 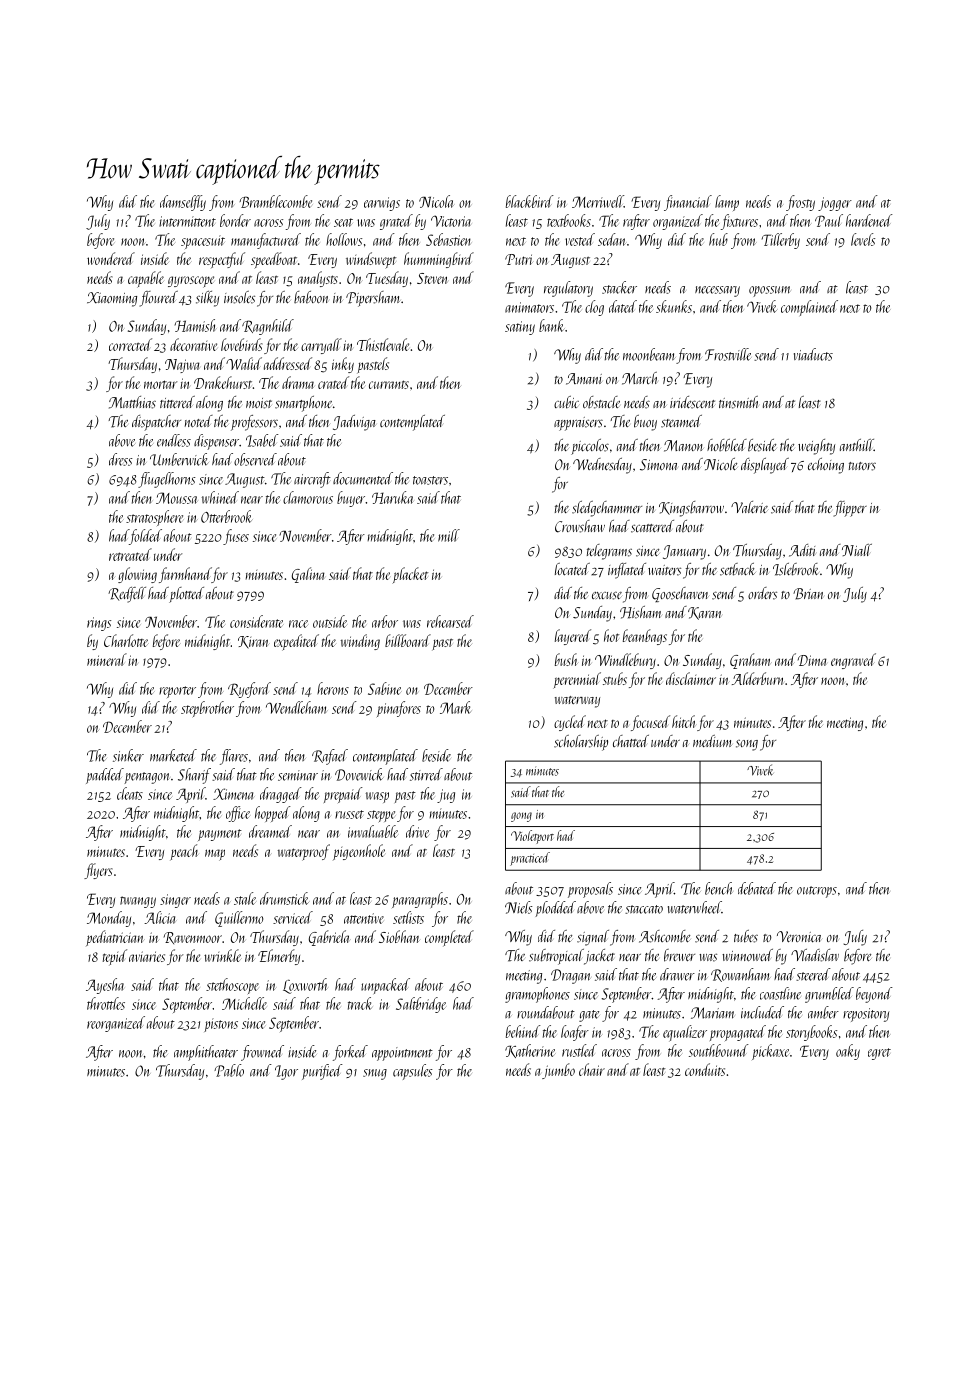 I want to click on corrected, so click(x=130, y=344).
